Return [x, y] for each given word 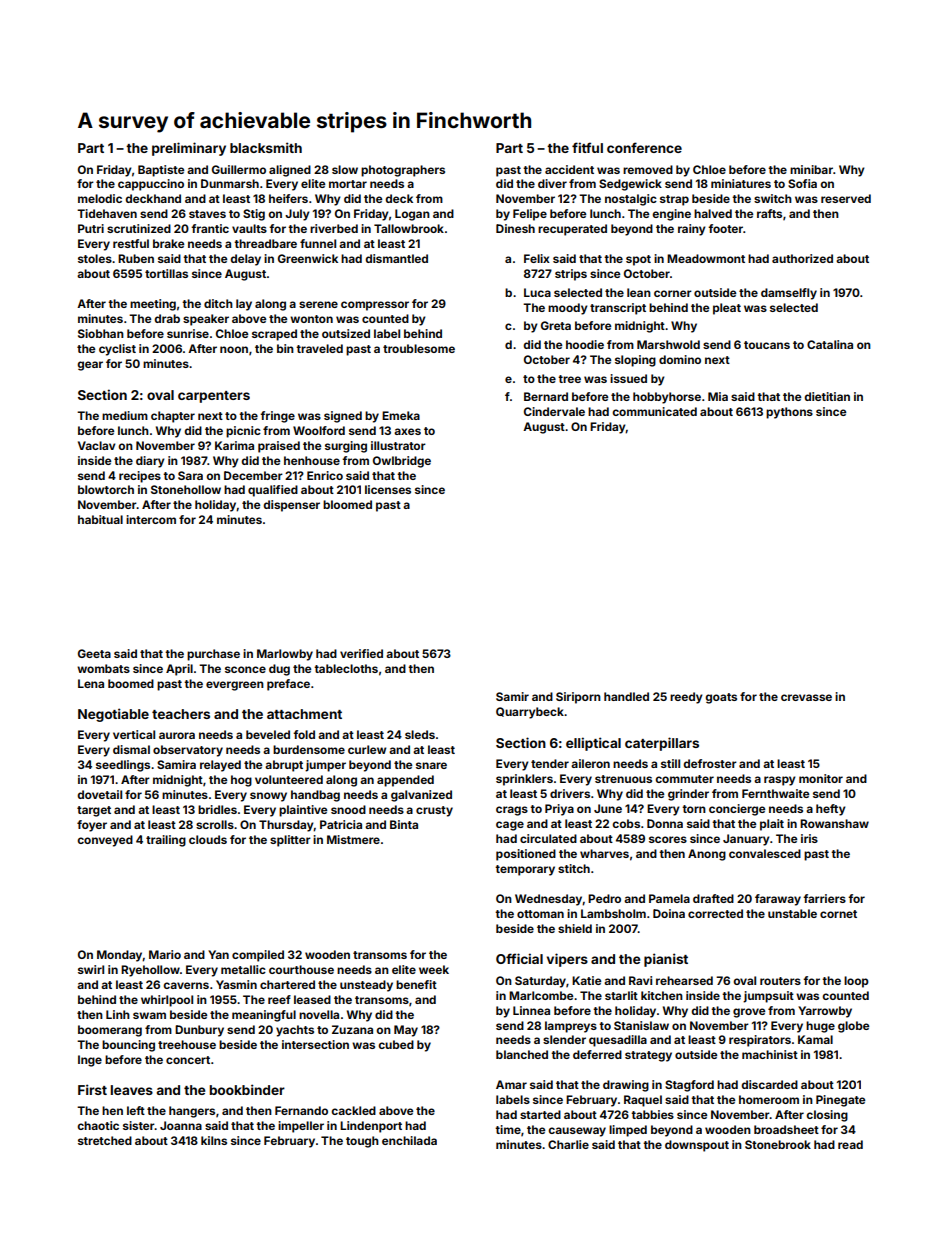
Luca [537, 292]
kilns [214, 1140]
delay [245, 260]
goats [721, 698]
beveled [268, 734]
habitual [100, 519]
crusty [434, 811]
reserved [846, 198]
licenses [388, 489]
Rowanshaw [834, 823]
